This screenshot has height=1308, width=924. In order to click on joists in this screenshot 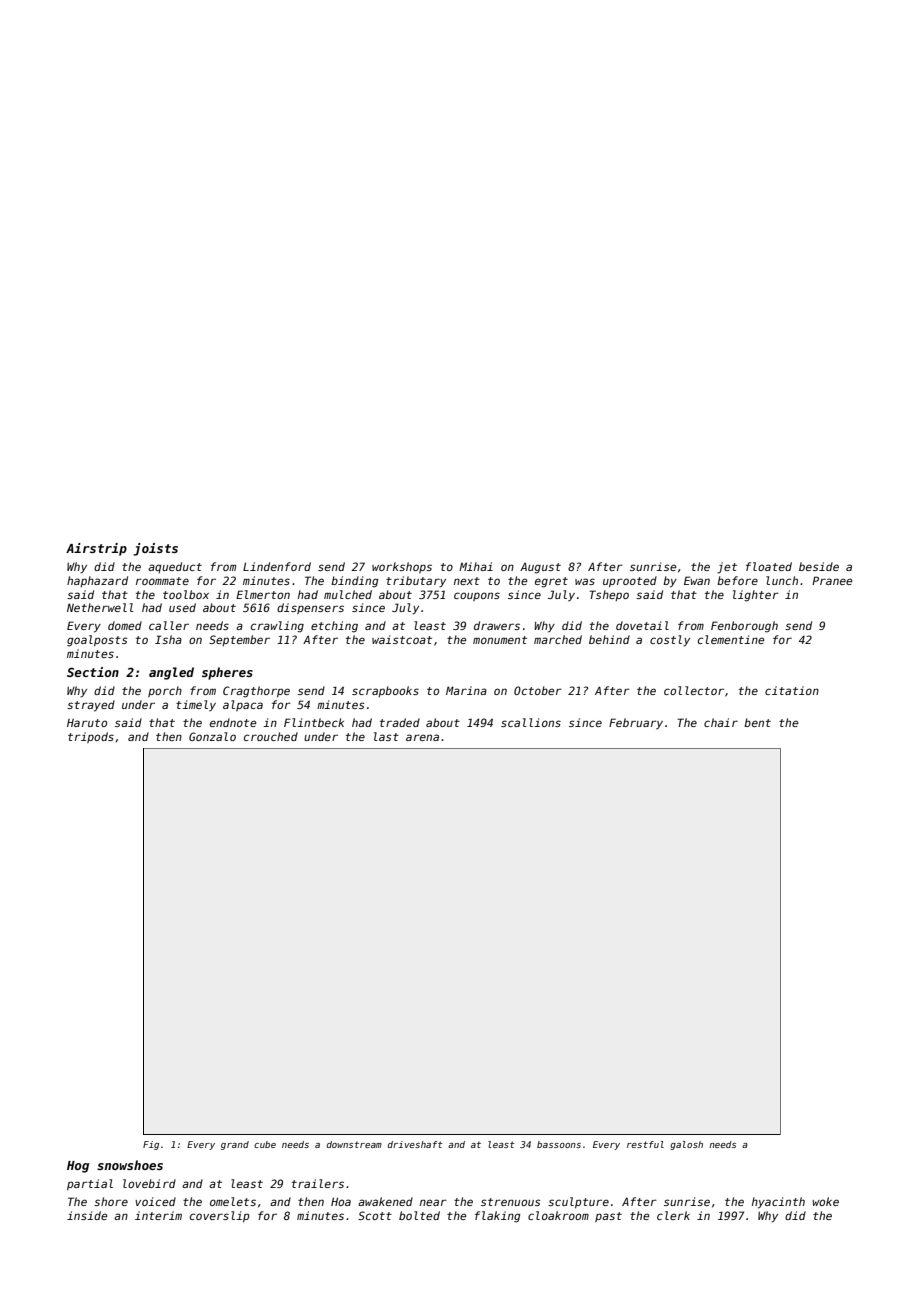, I will do `click(156, 549)`.
